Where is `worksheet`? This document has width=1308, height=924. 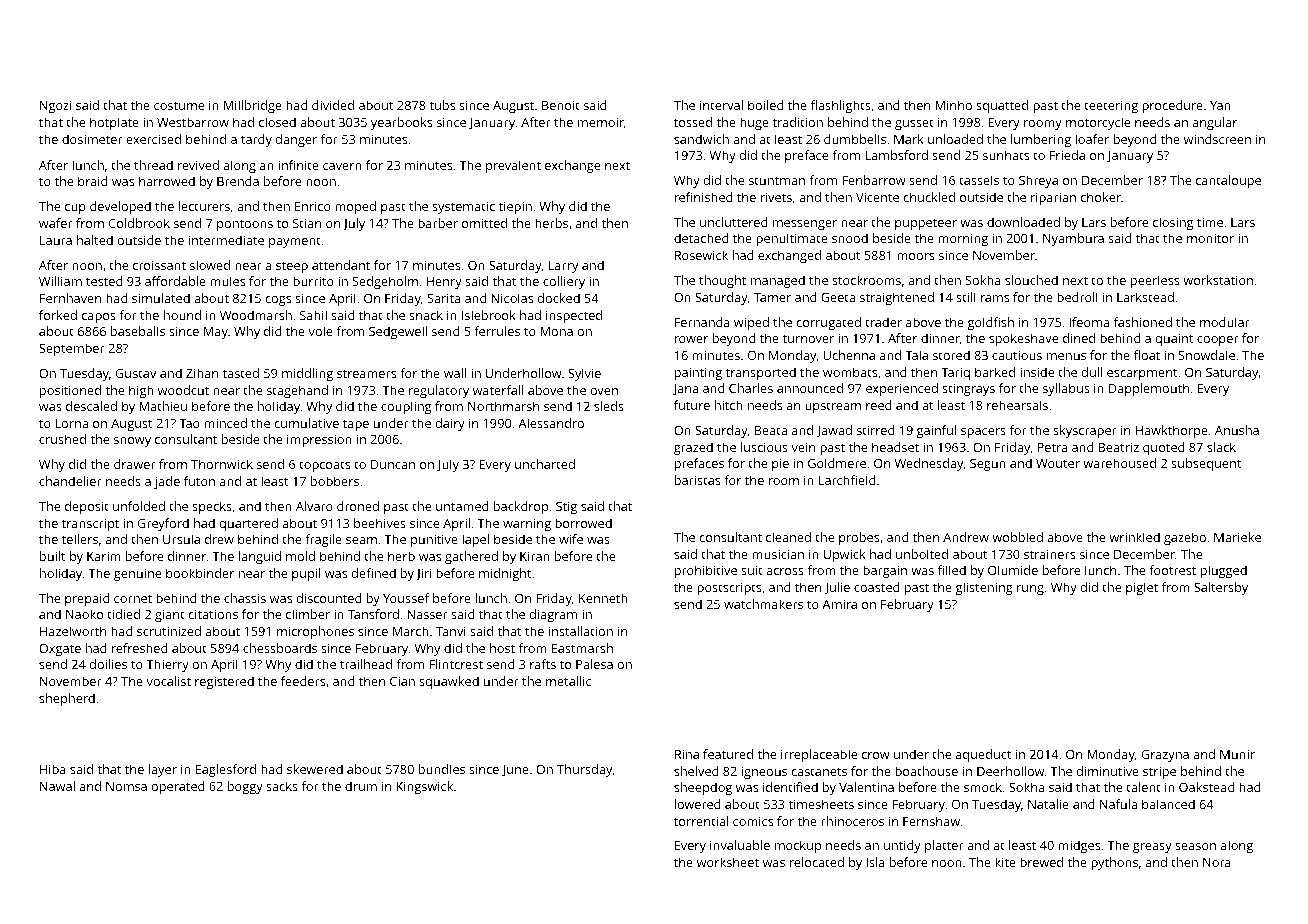
worksheet is located at coordinates (728, 862).
